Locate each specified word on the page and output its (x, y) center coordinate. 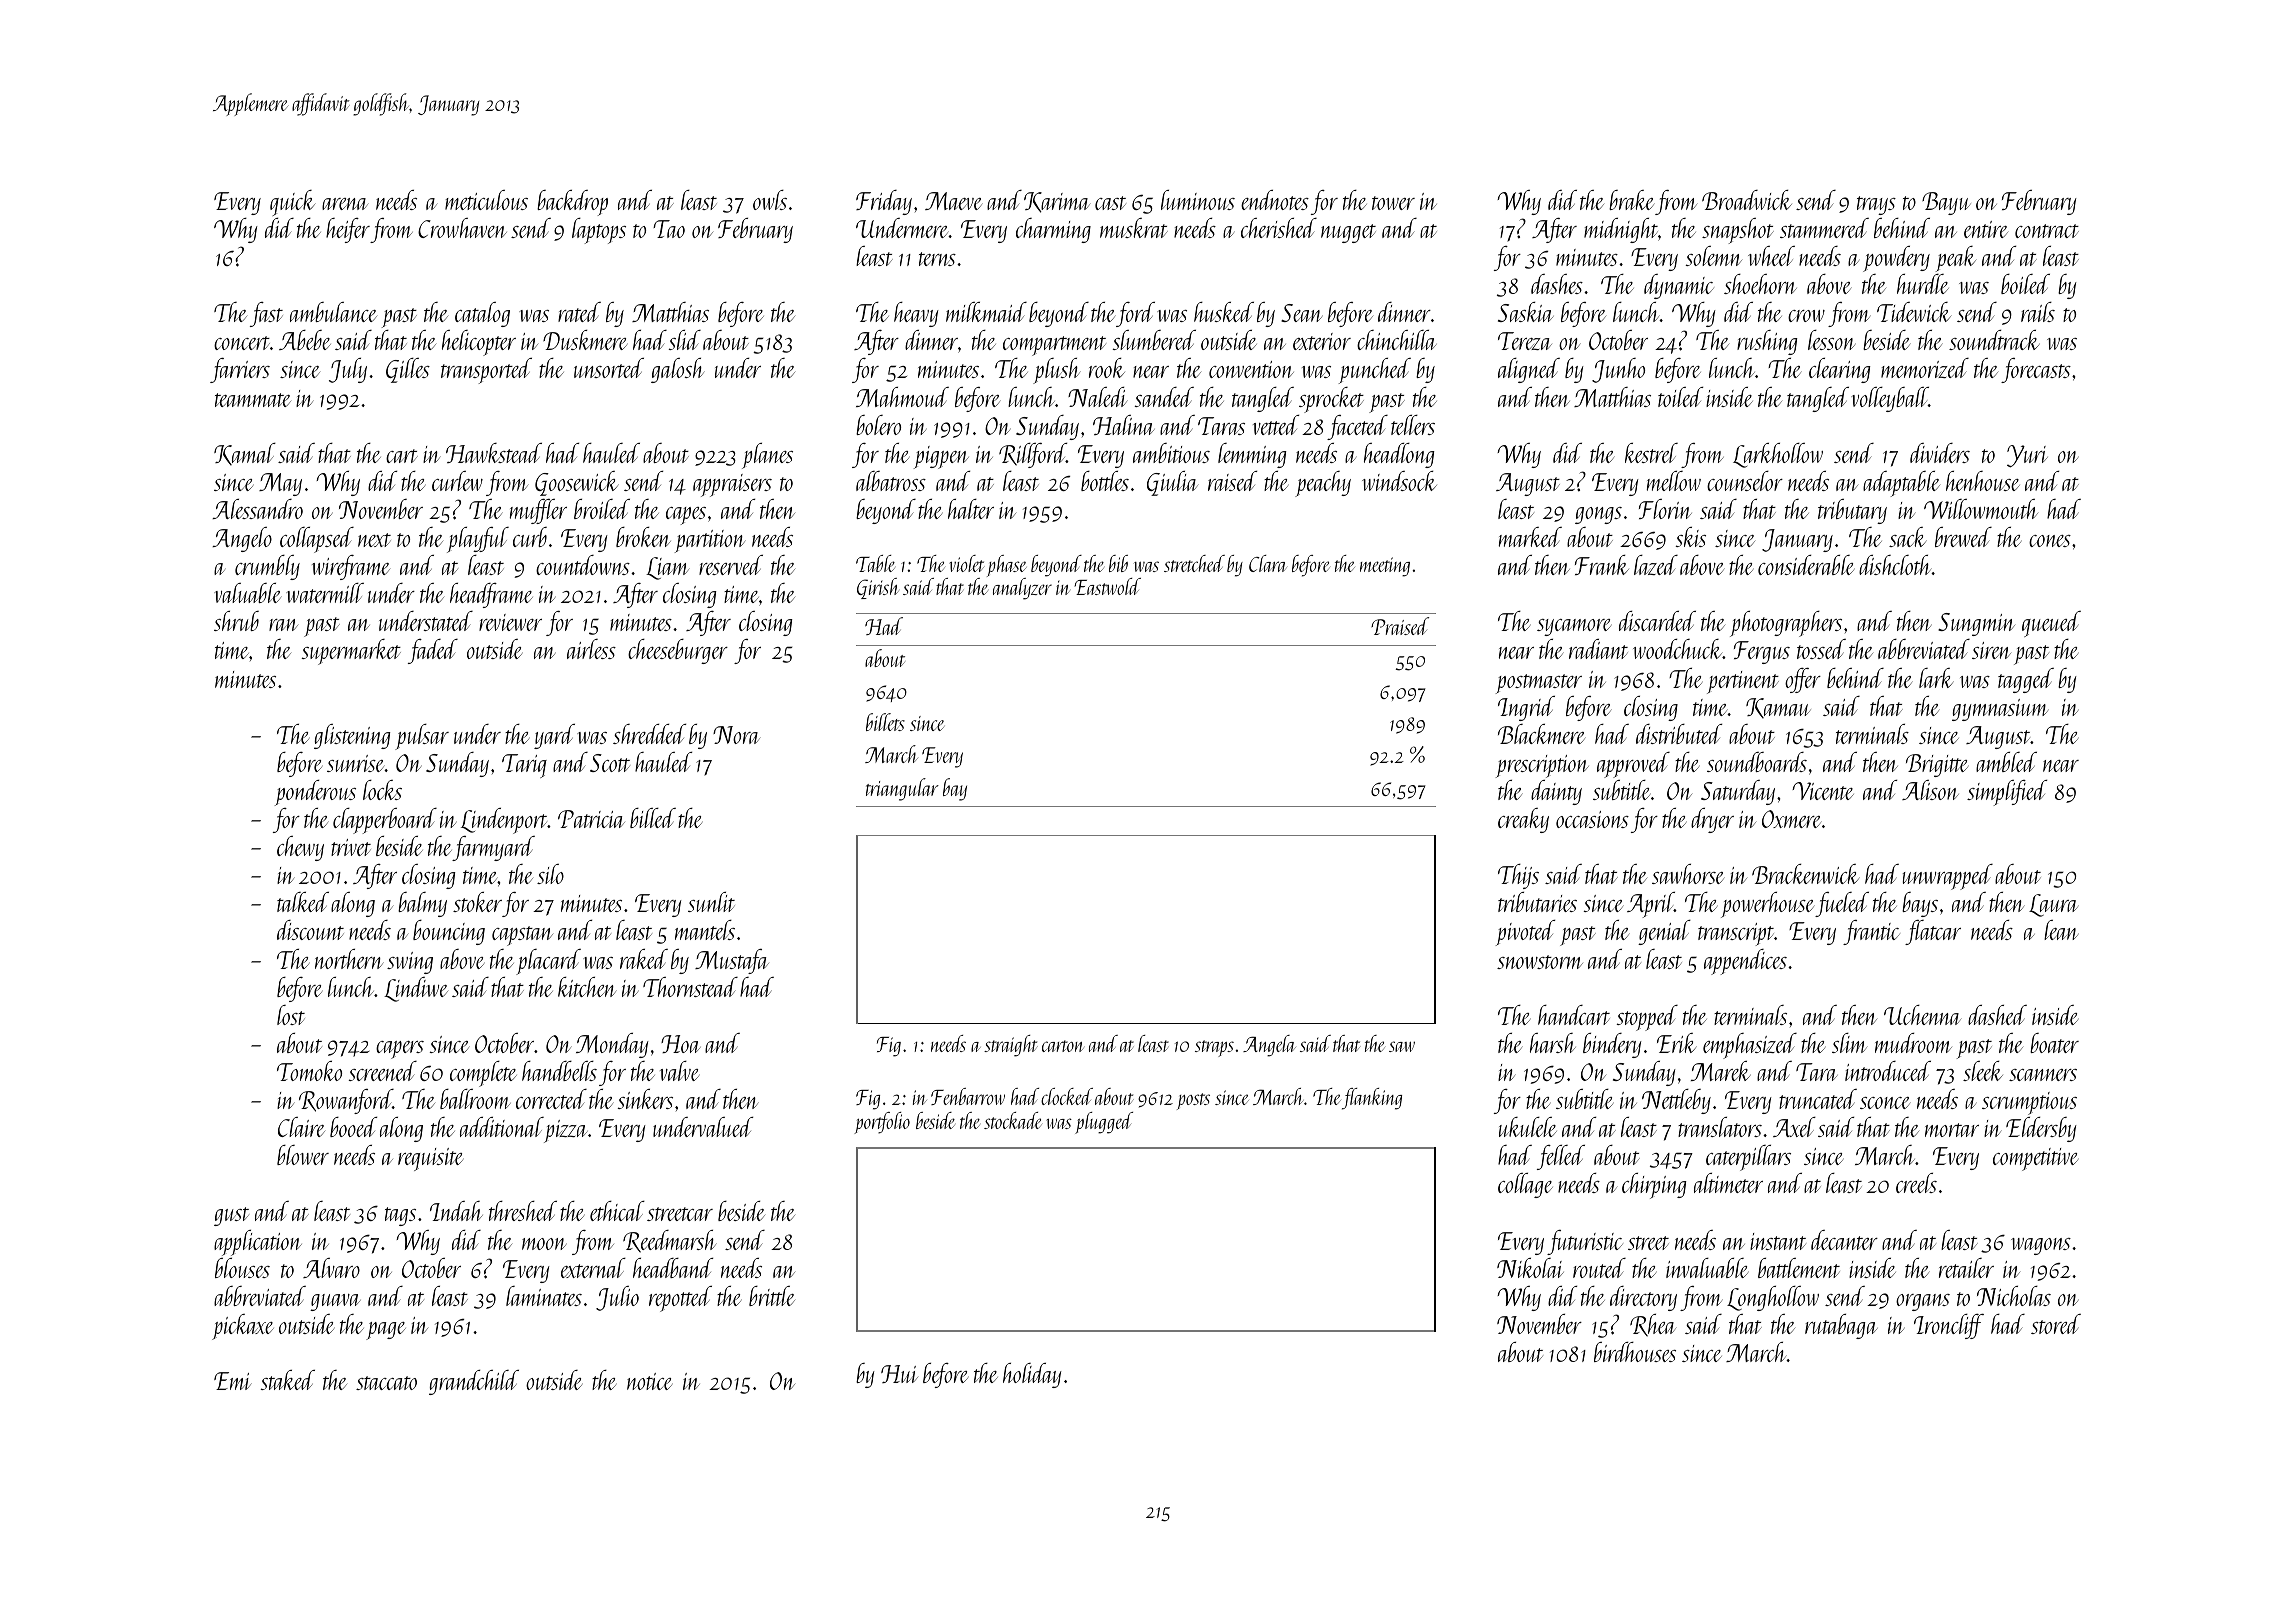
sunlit (711, 902)
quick (293, 203)
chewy (300, 848)
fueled (1842, 904)
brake (1632, 200)
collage (1525, 1185)
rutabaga (1841, 1326)
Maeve (954, 201)
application (258, 1243)
